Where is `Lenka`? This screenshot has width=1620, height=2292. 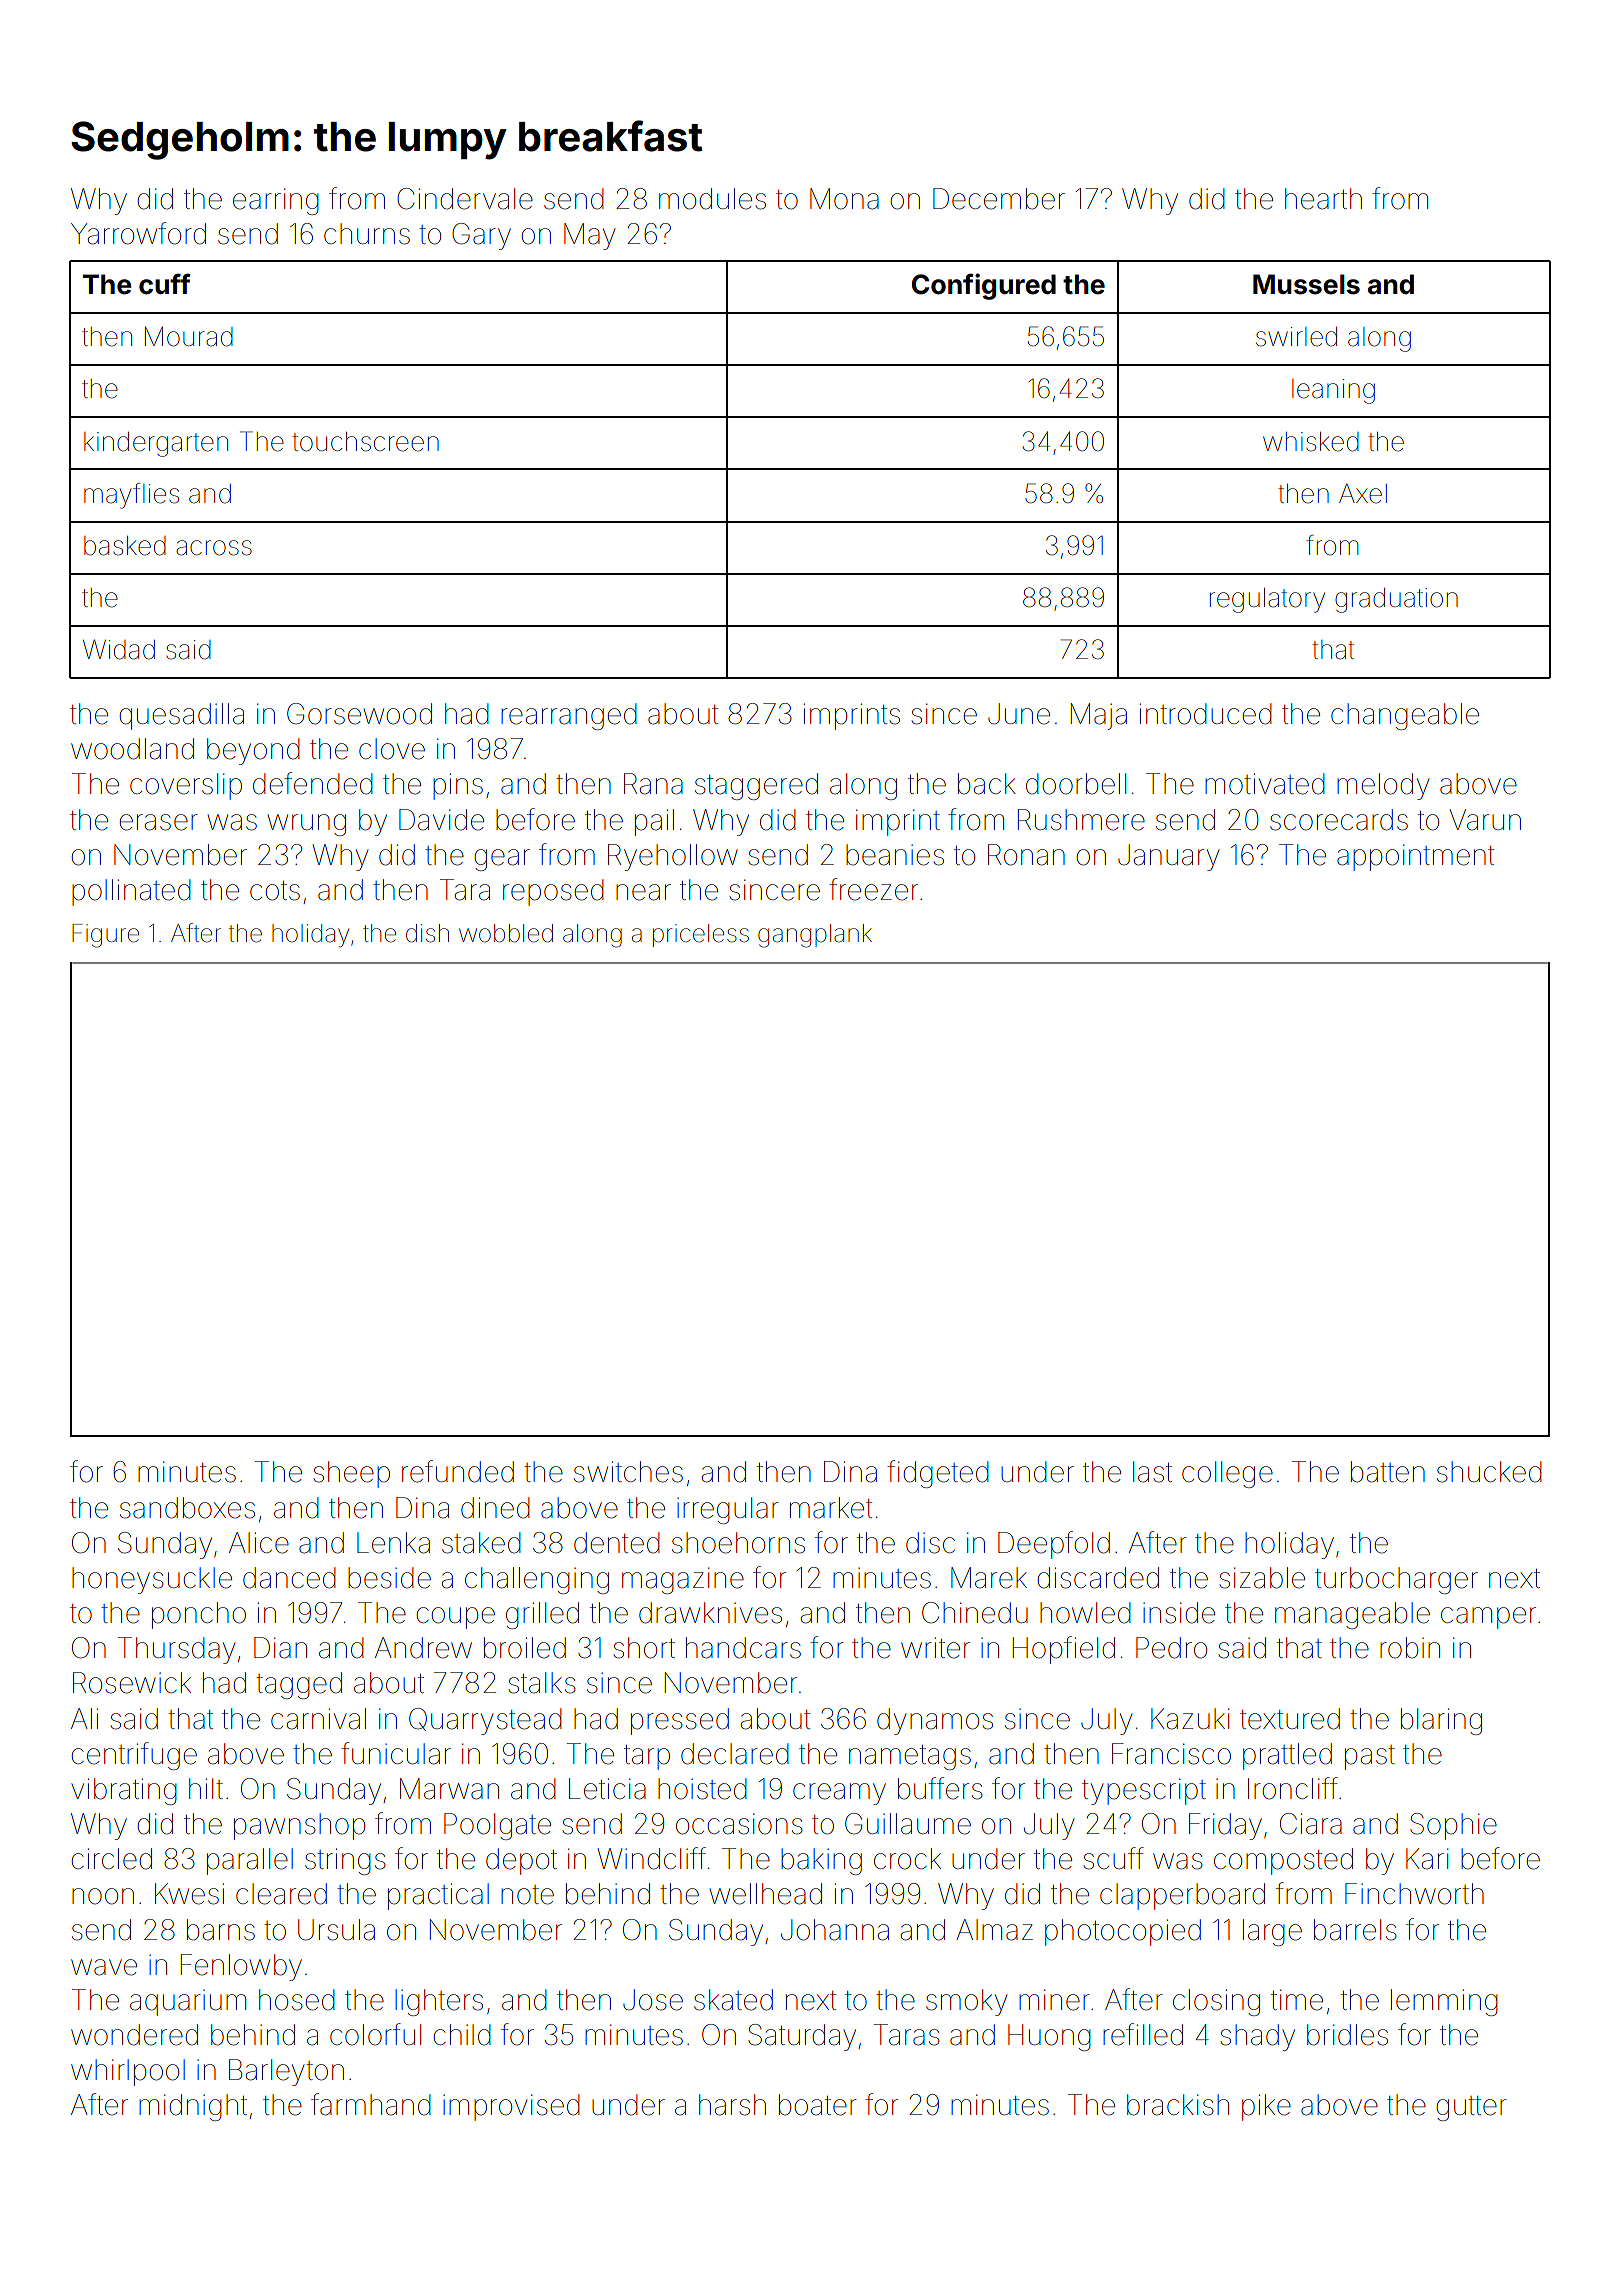
Lenka is located at coordinates (393, 1543).
